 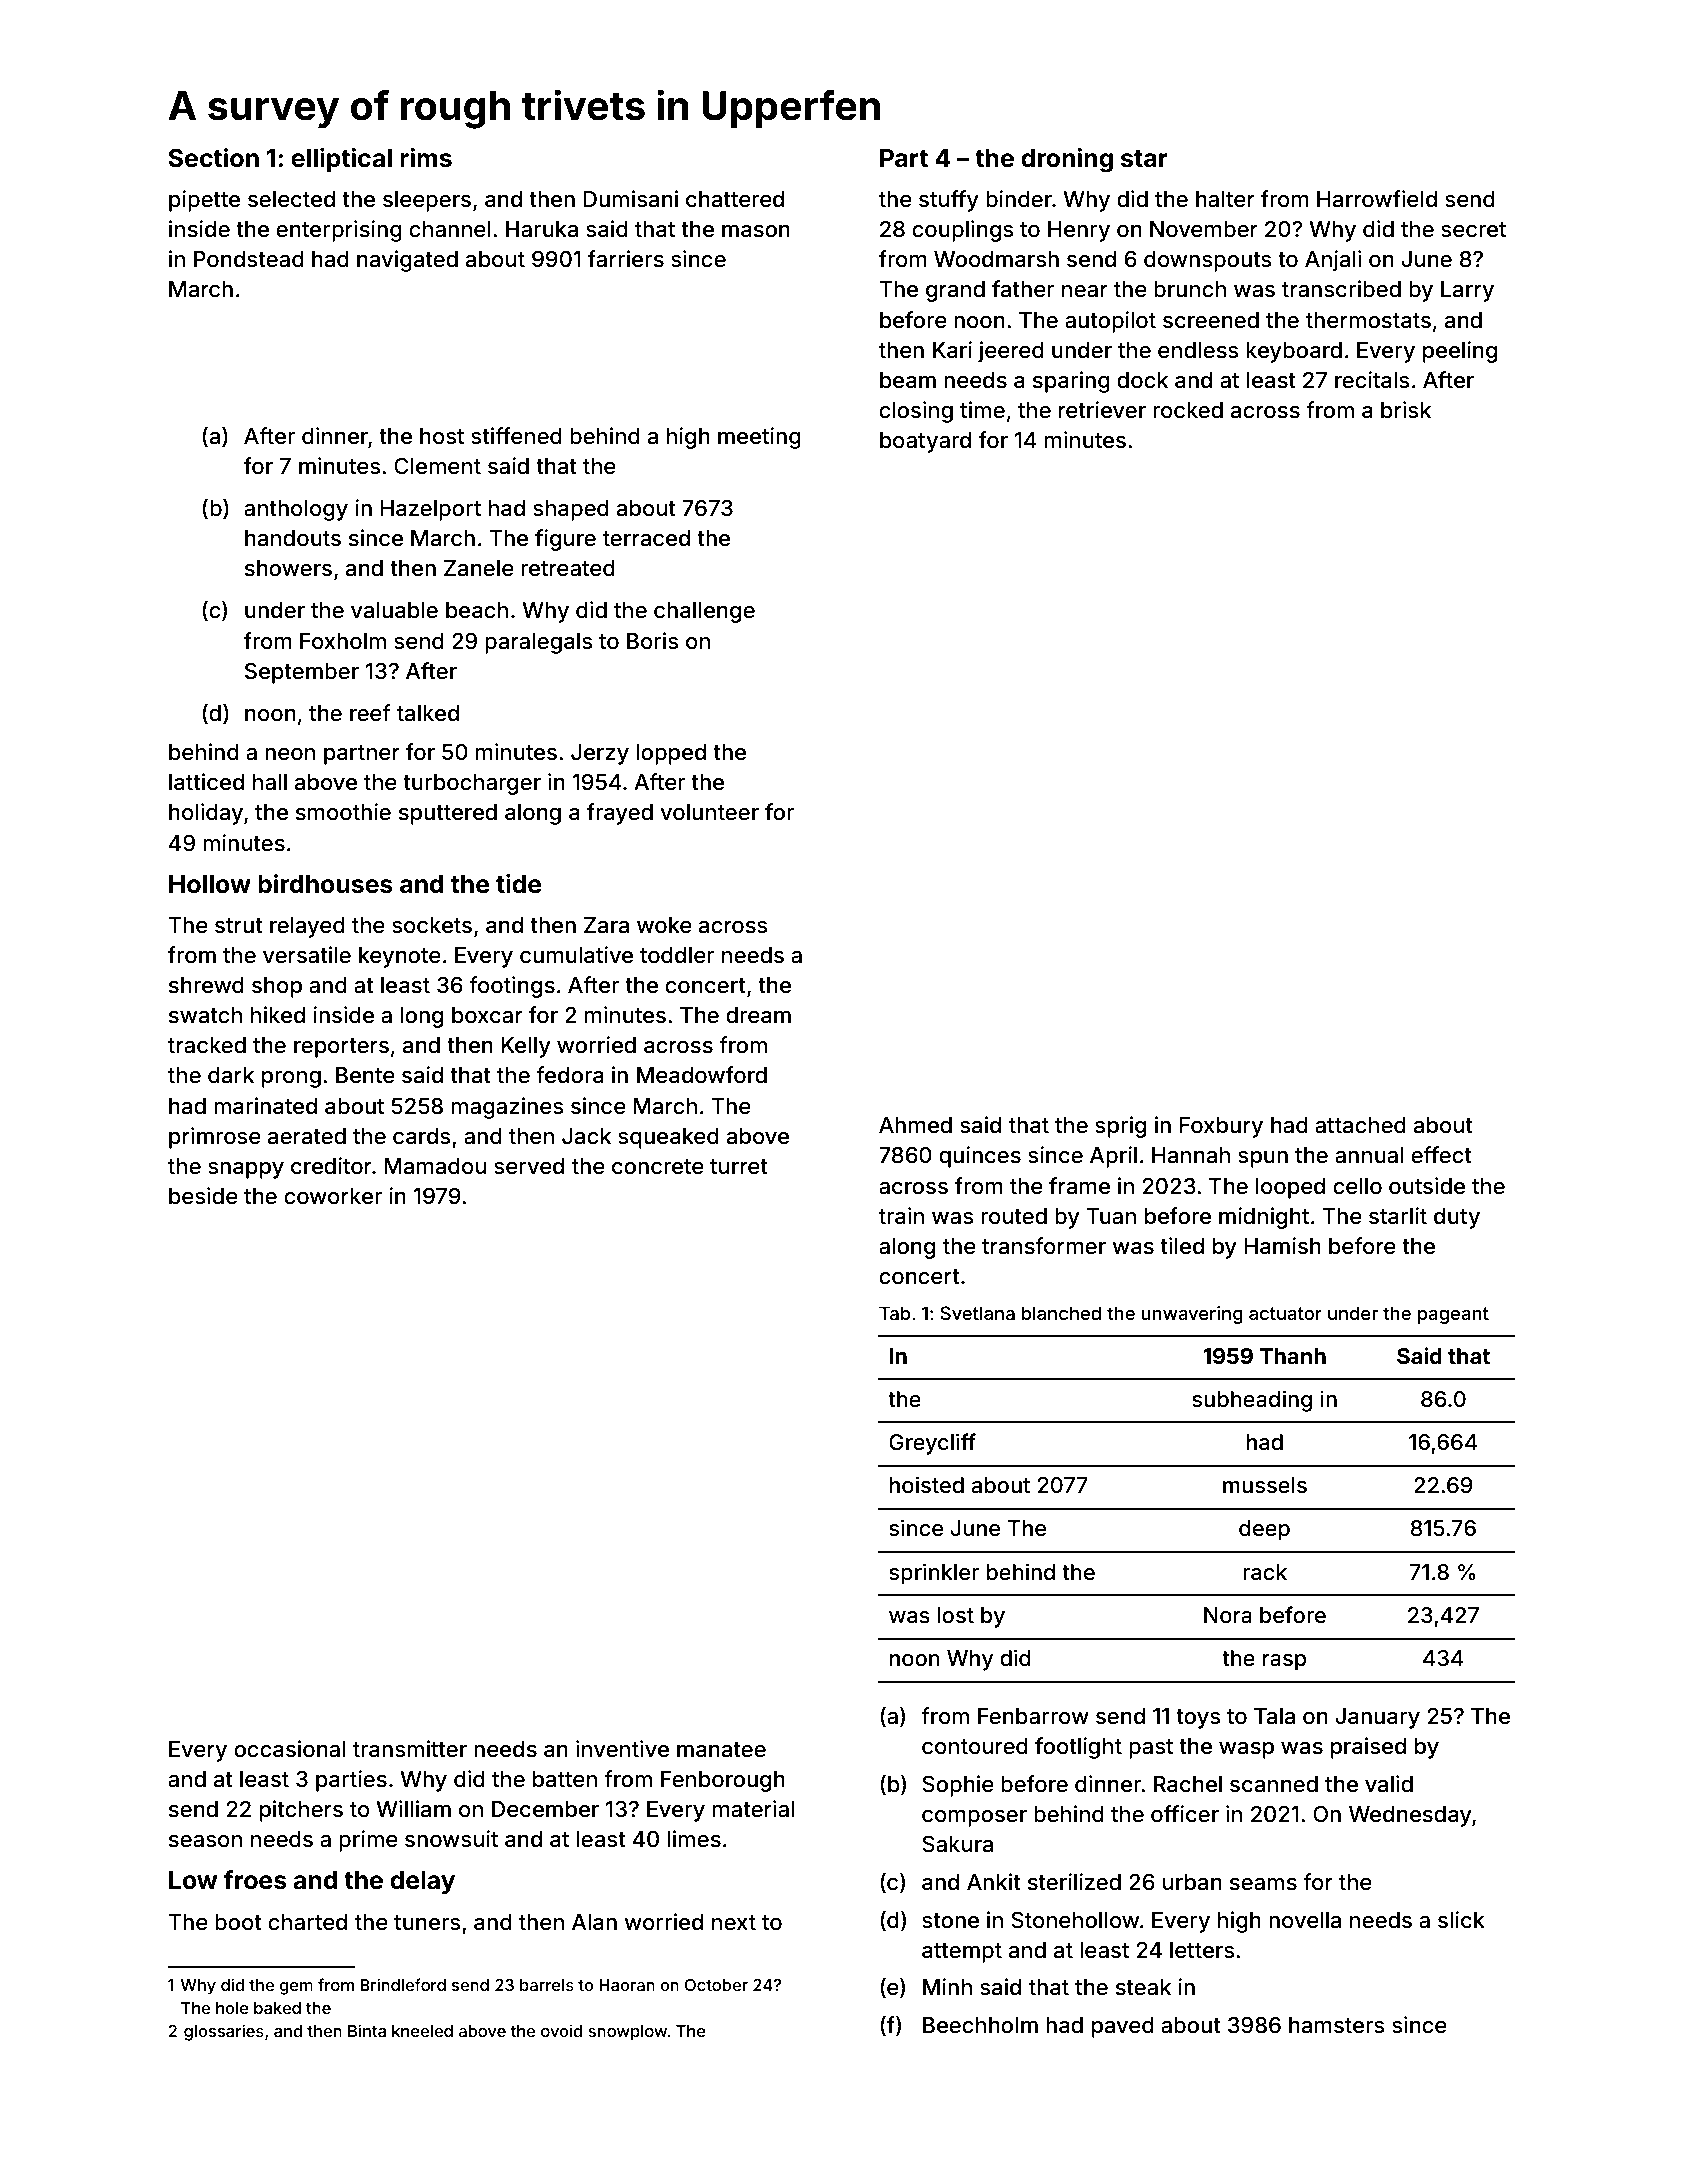 What do you see at coordinates (400, 957) in the screenshot?
I see `keynote` at bounding box center [400, 957].
